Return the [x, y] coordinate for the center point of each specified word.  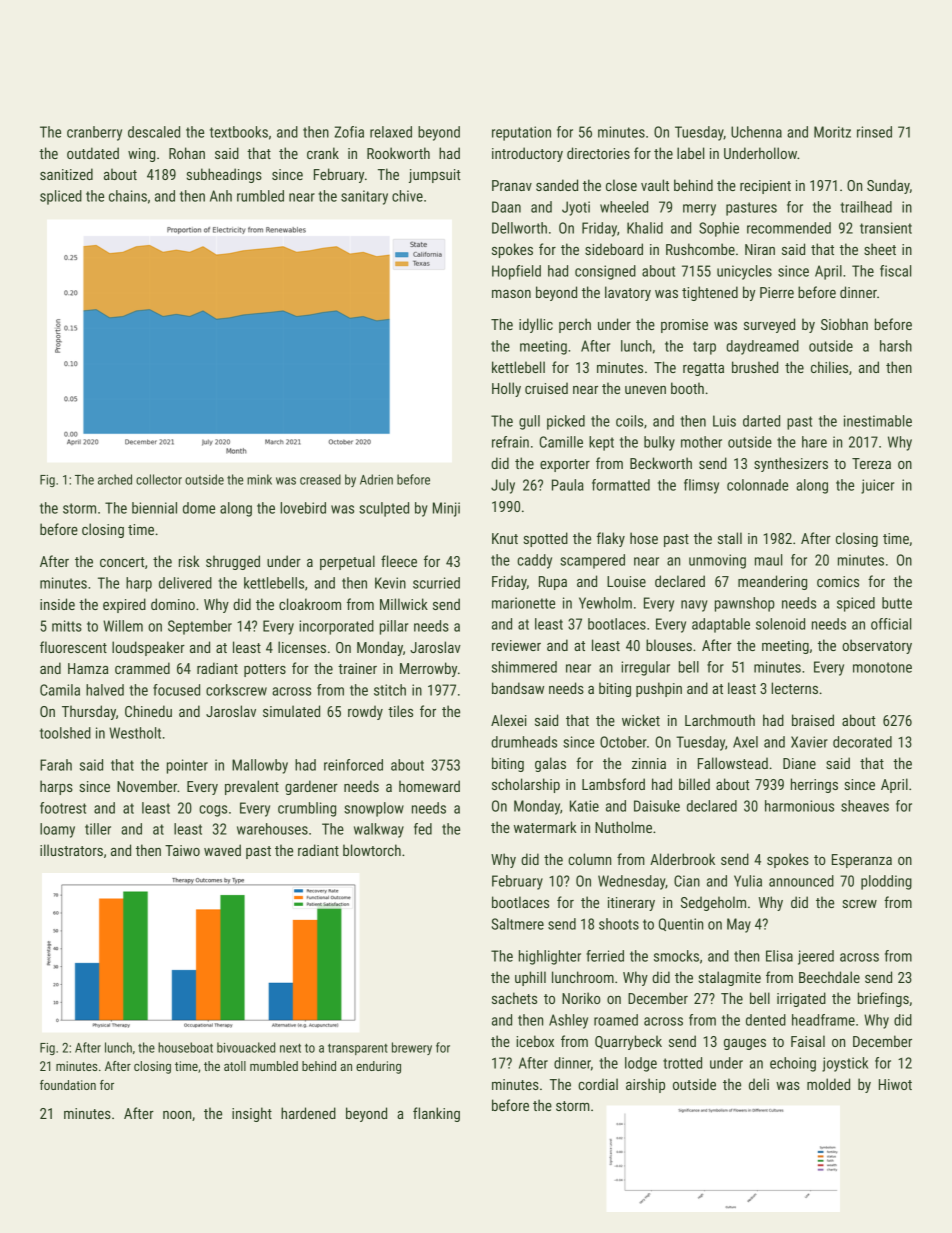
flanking [436, 1114]
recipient [765, 187]
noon [177, 1115]
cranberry [94, 133]
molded [828, 1084]
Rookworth [398, 153]
